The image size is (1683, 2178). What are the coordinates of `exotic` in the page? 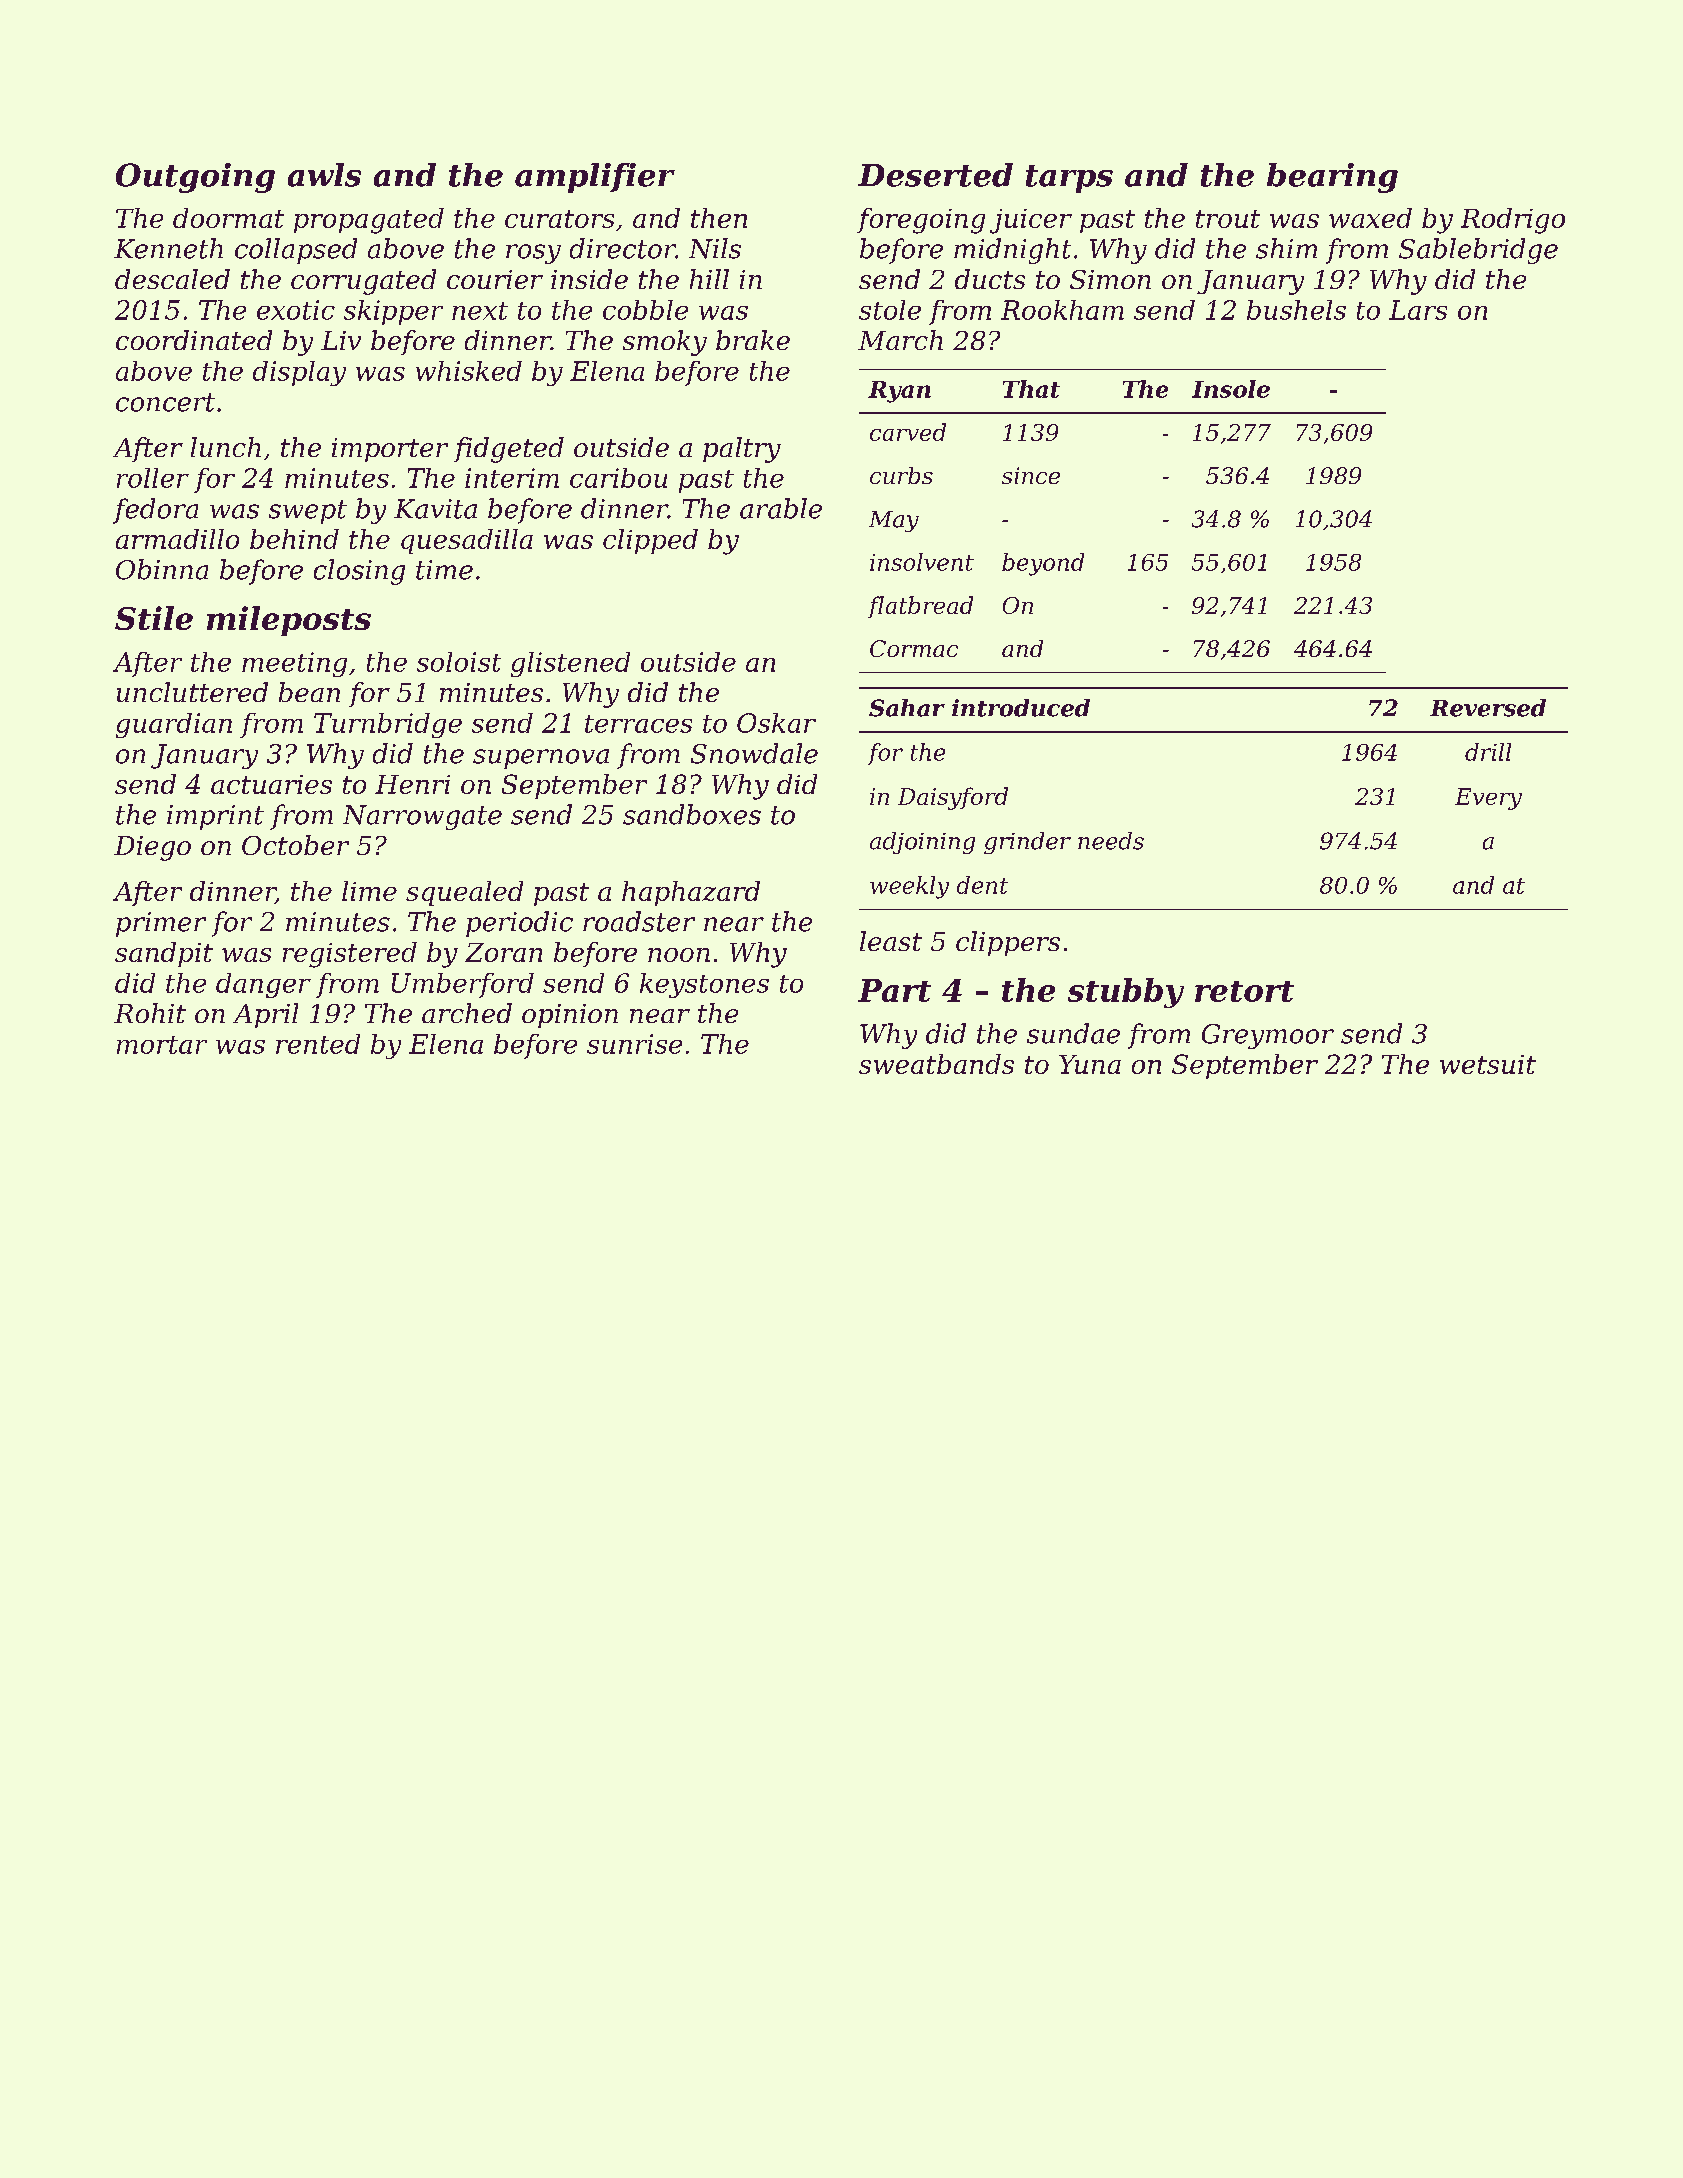 It's located at (296, 310).
